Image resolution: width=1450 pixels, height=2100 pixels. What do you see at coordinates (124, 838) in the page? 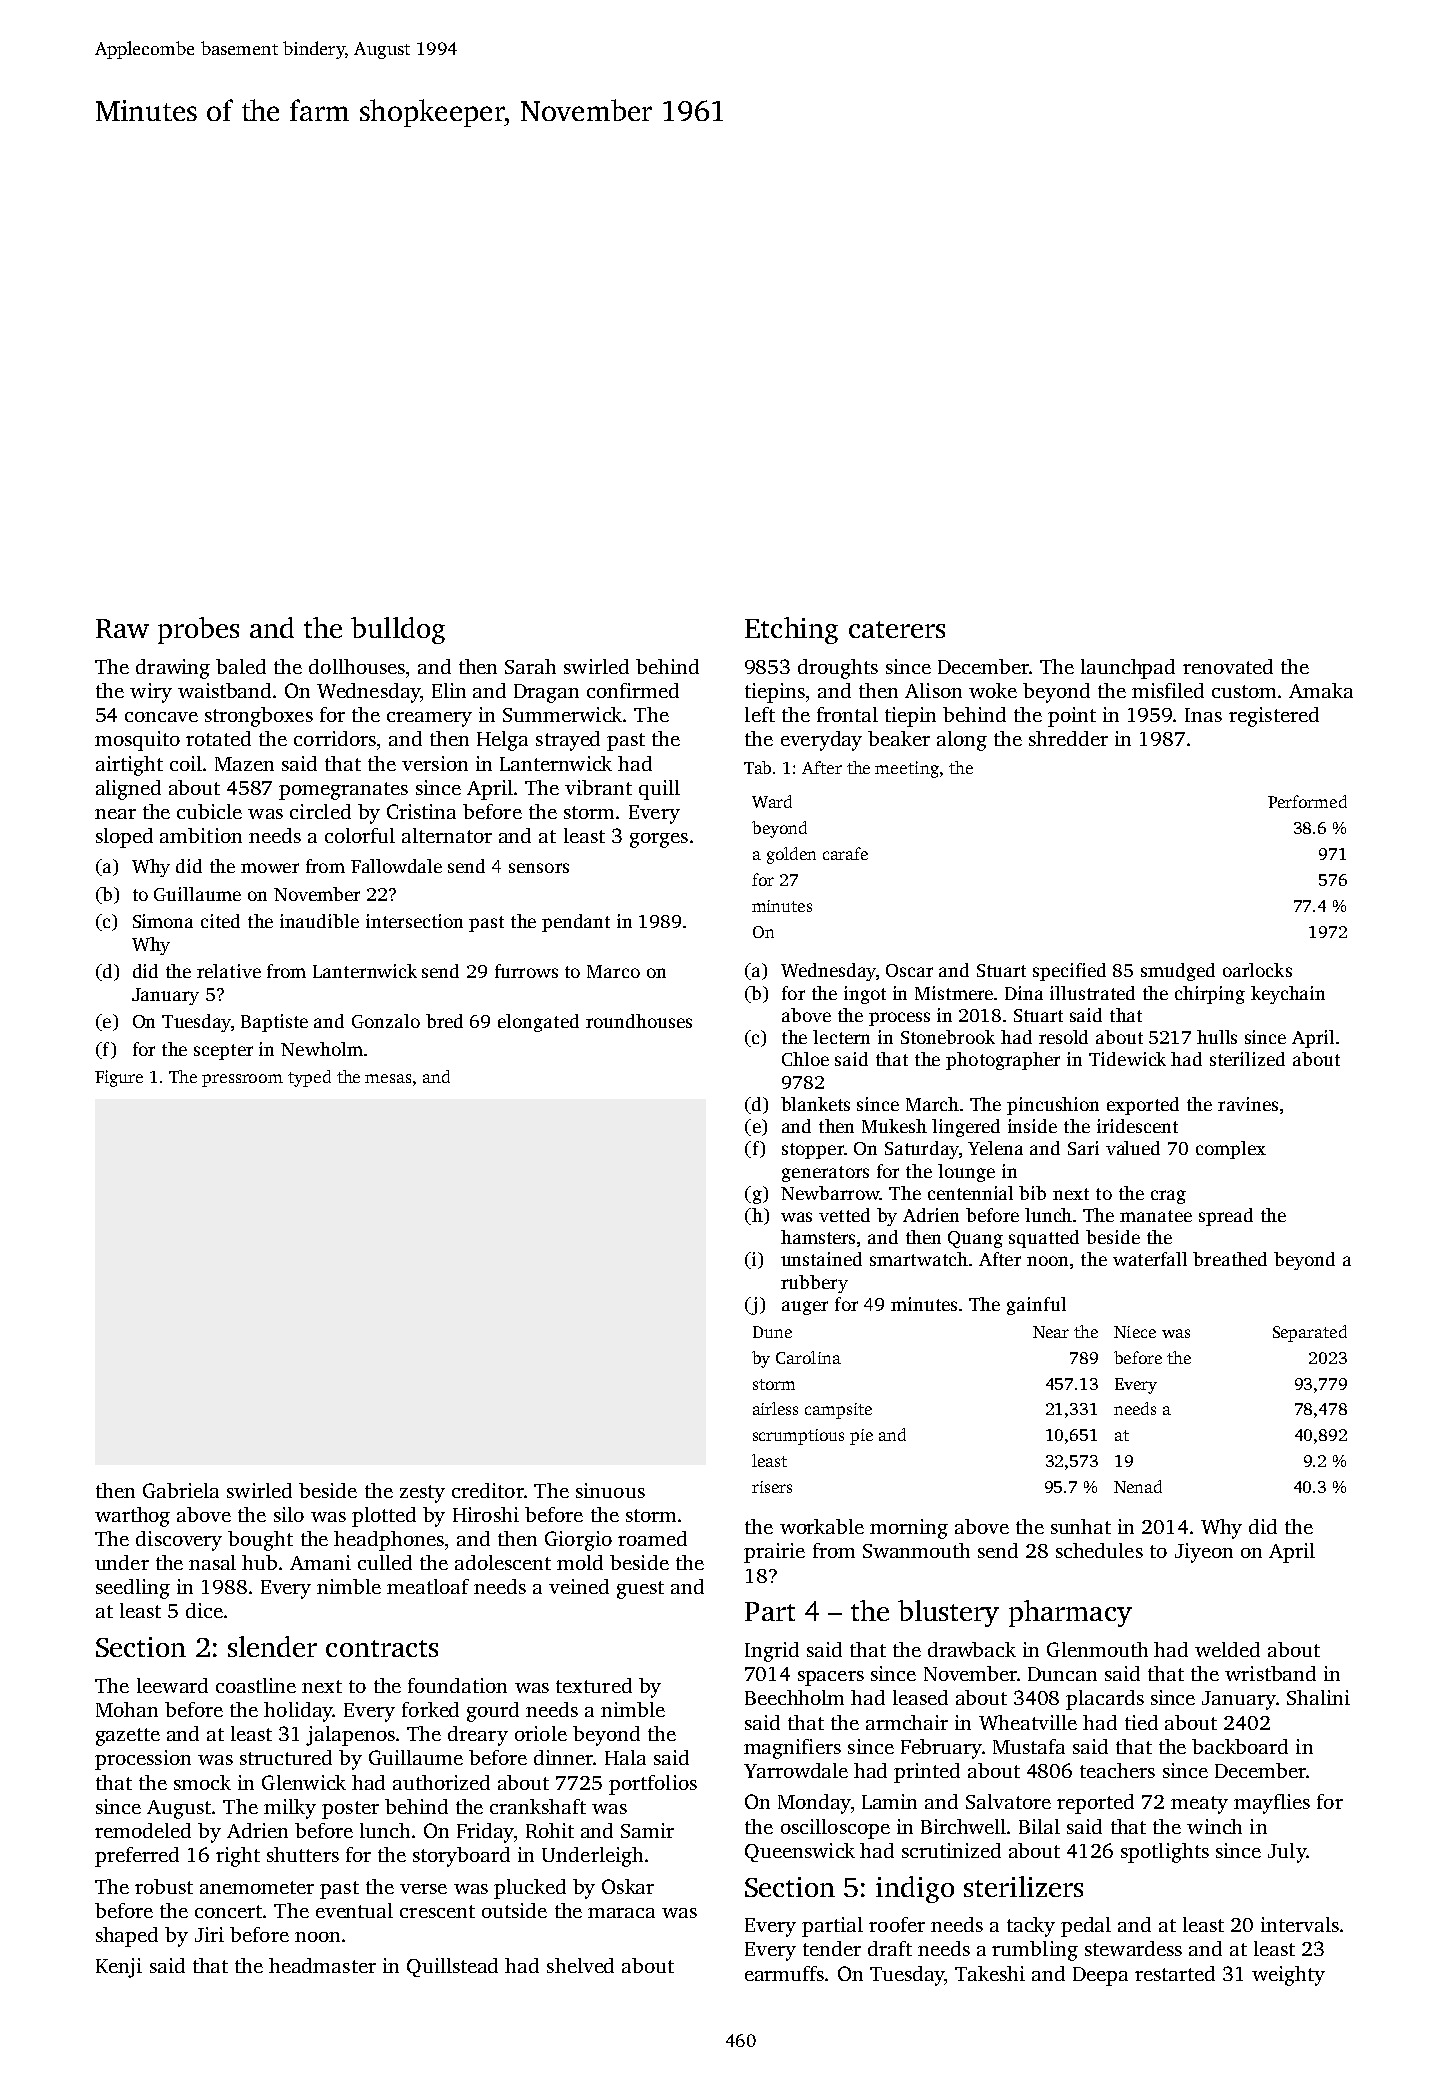
I see `sloped` at bounding box center [124, 838].
